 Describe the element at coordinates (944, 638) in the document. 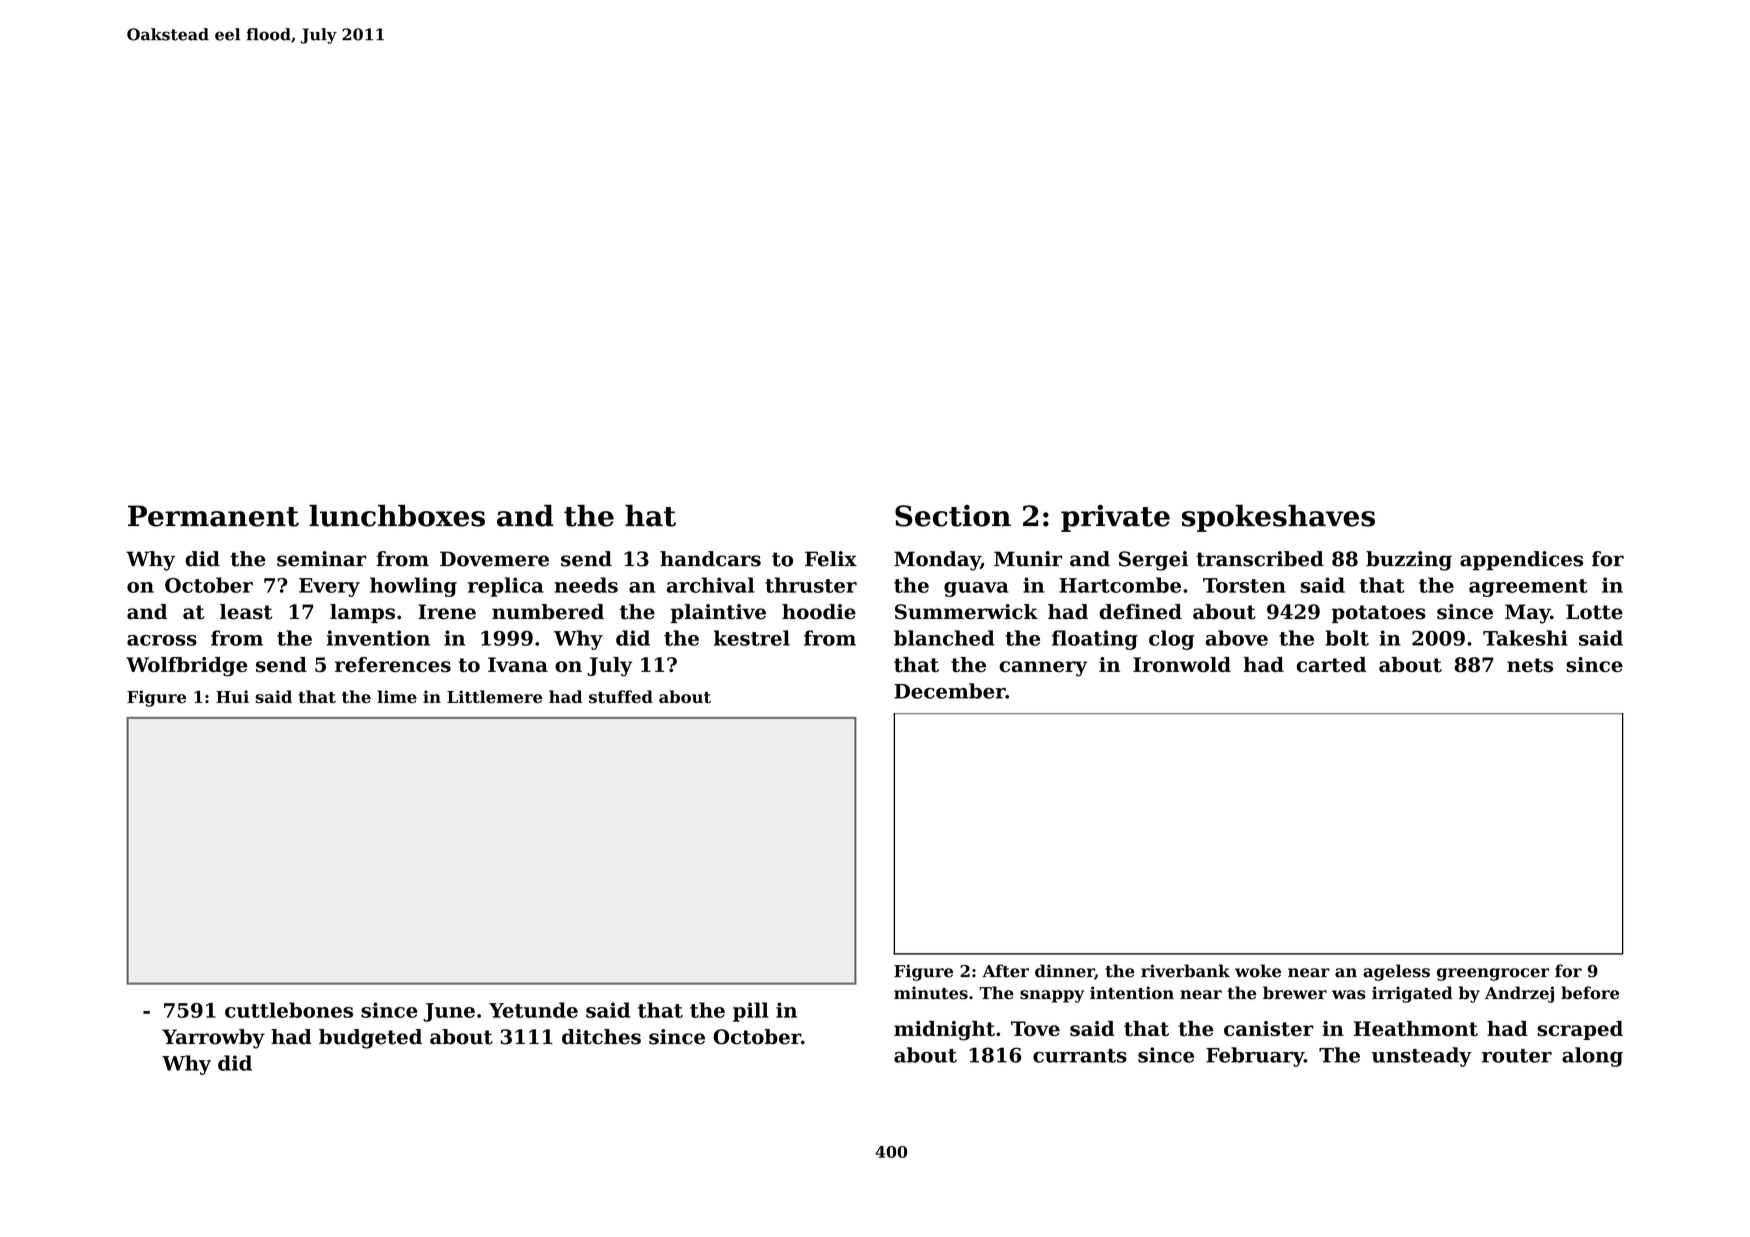

I see `blanched` at that location.
